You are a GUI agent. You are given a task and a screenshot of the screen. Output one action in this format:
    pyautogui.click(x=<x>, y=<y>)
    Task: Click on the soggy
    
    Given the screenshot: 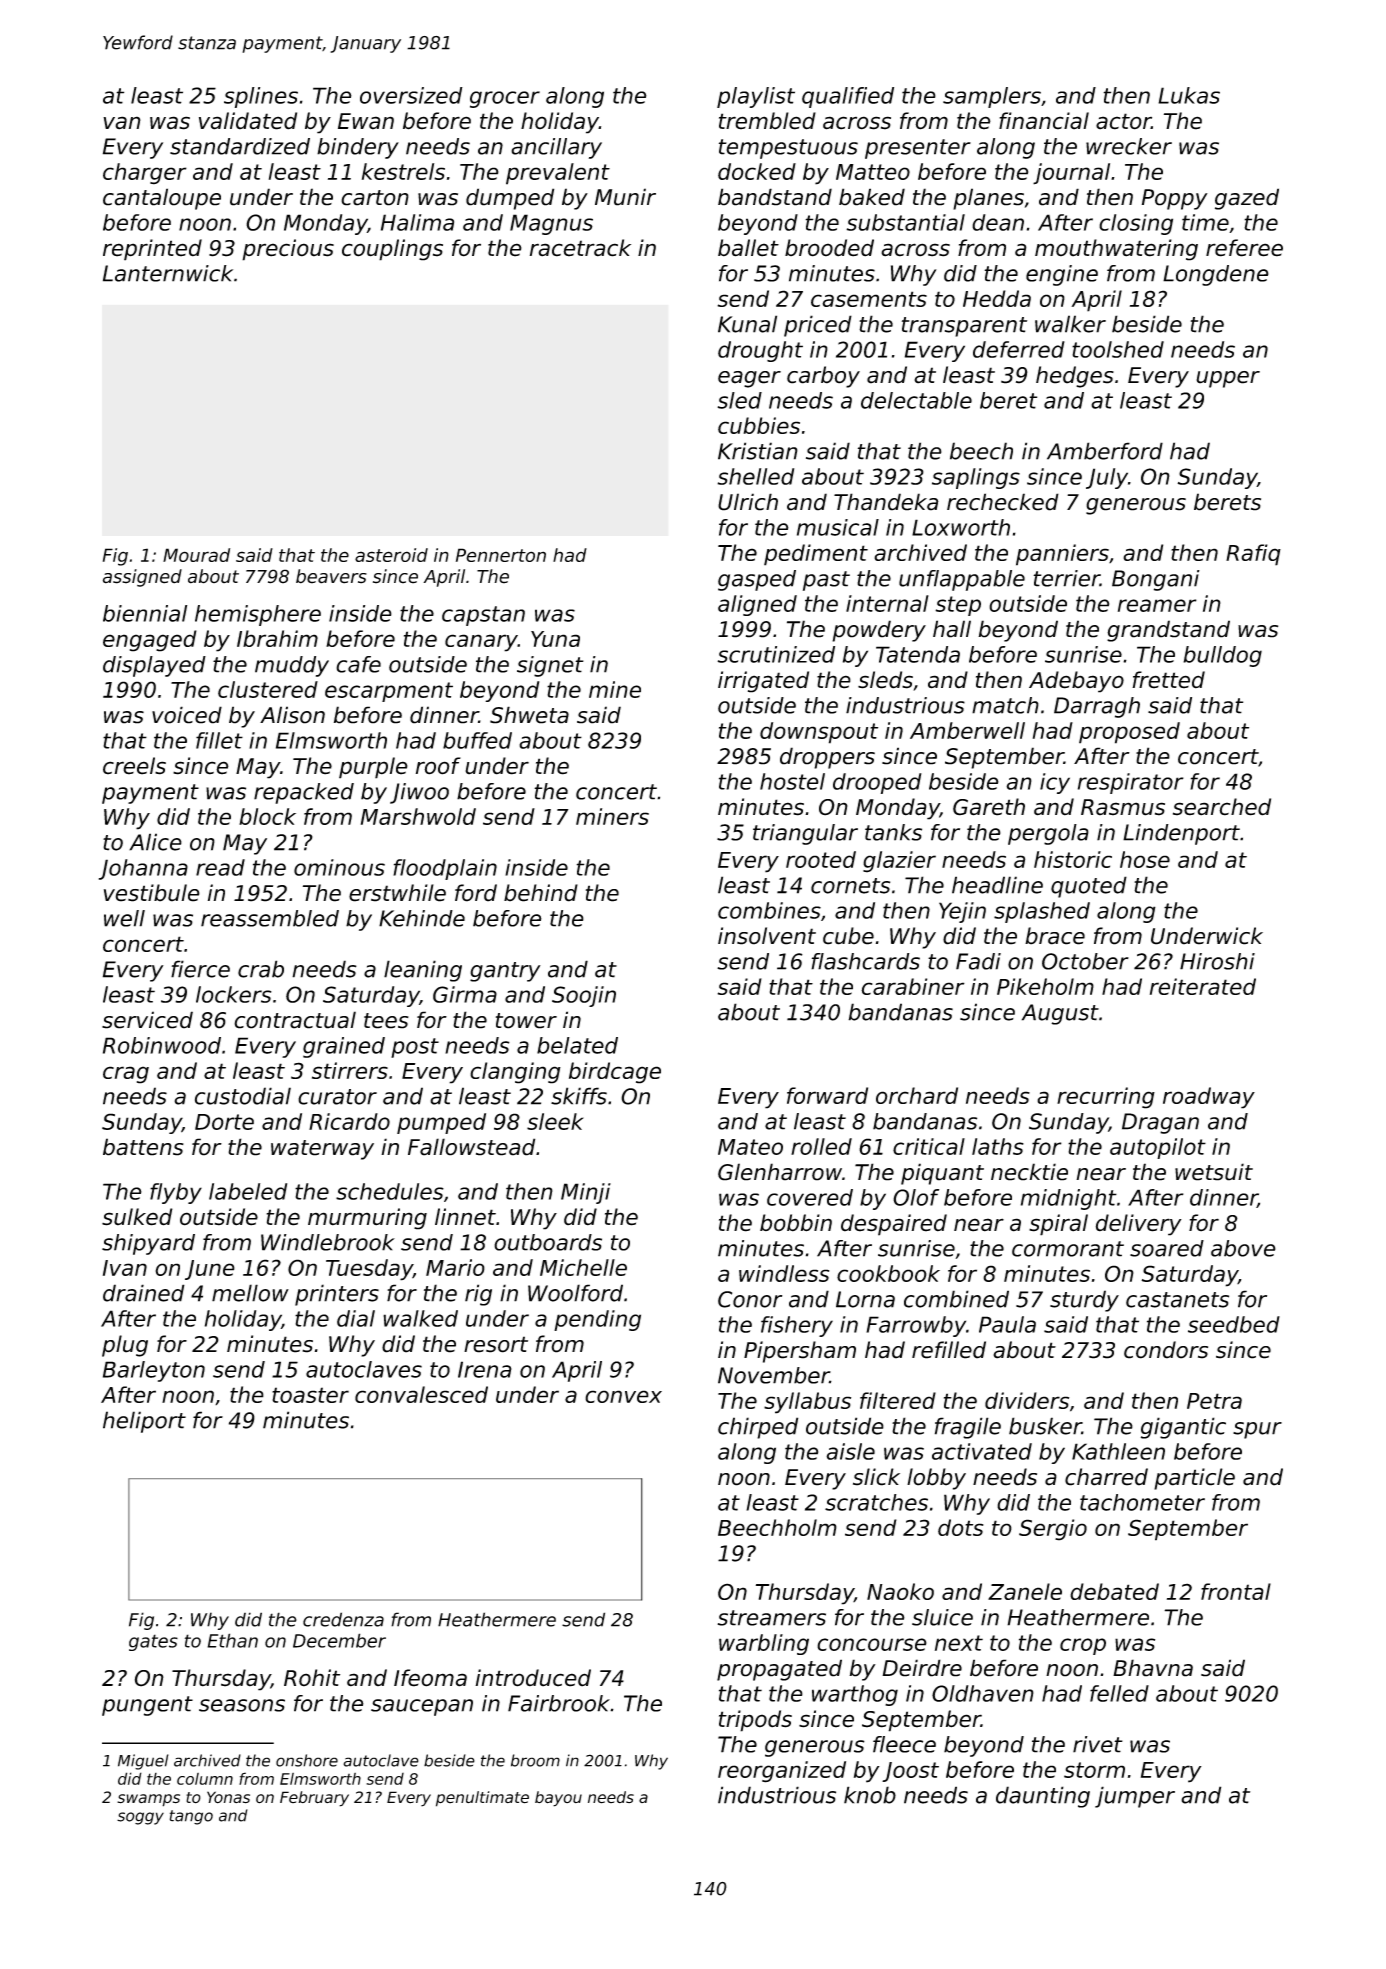 What is the action you would take?
    pyautogui.click(x=140, y=1818)
